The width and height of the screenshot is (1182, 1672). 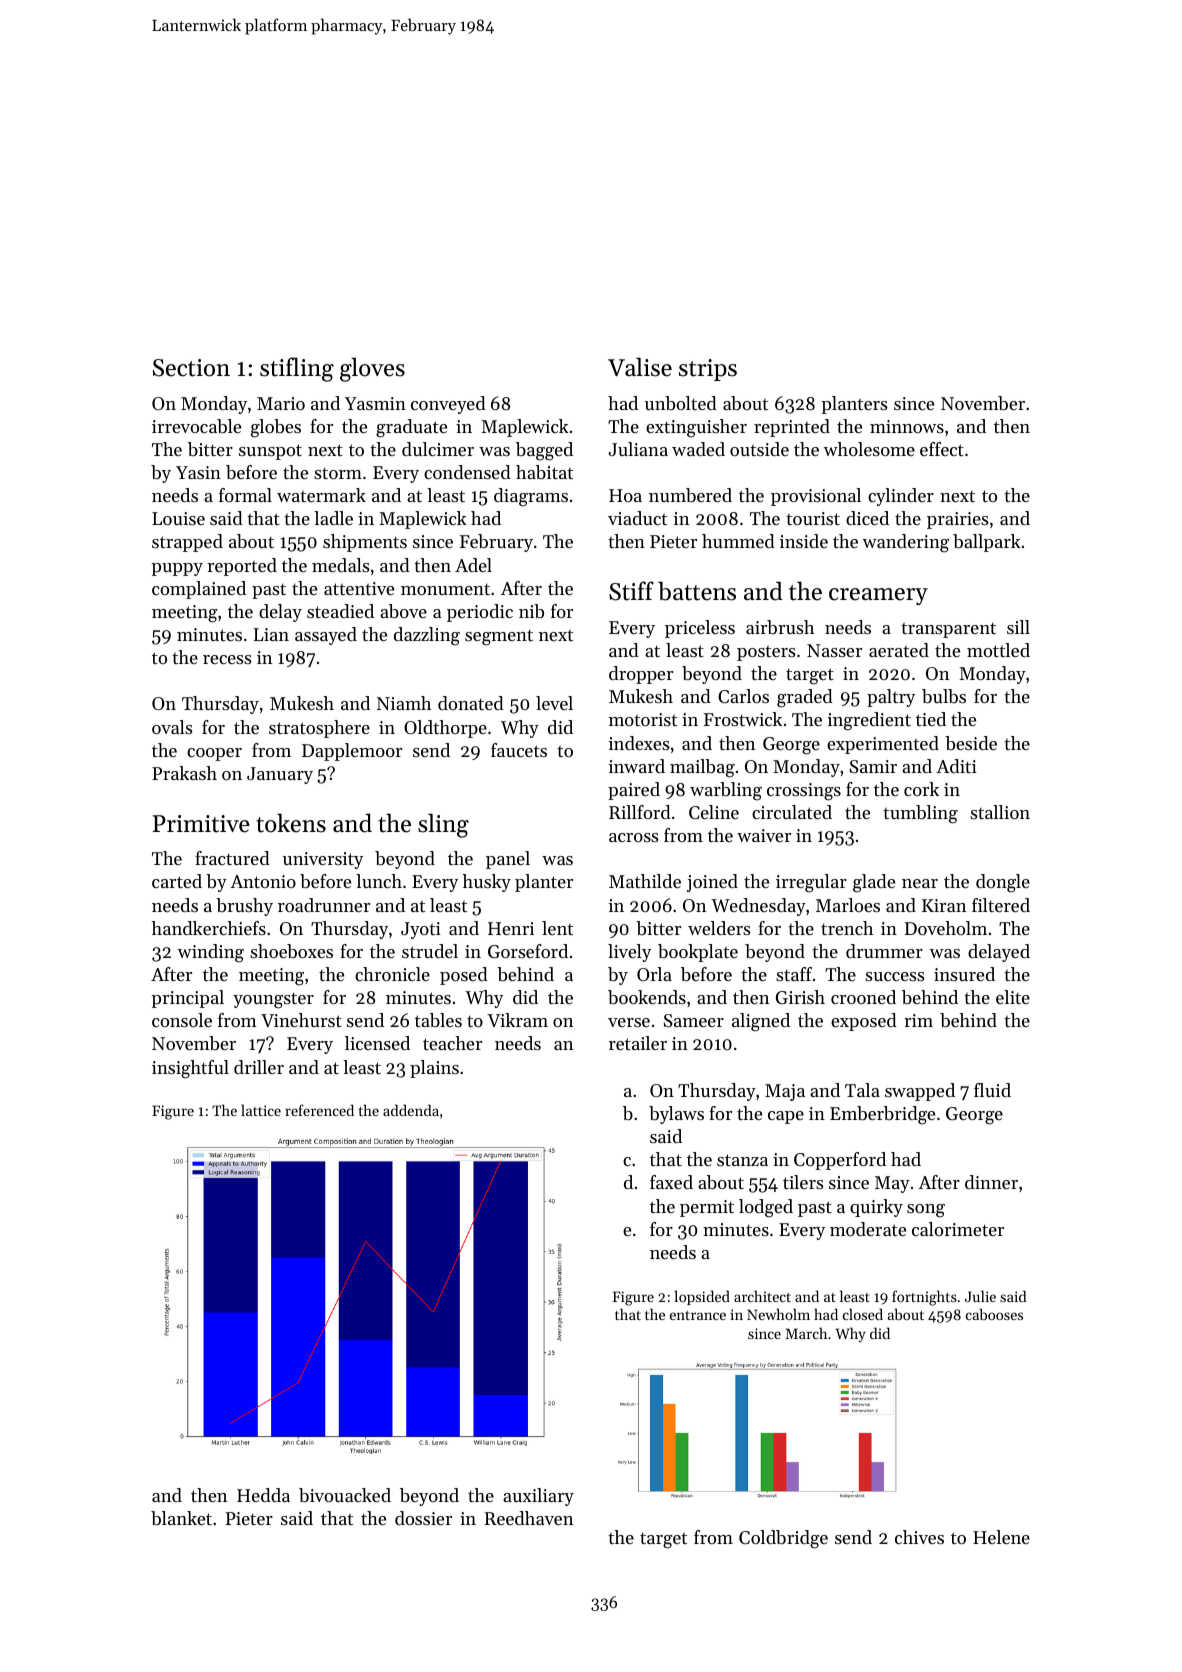 I want to click on lopsided, so click(x=702, y=1297).
